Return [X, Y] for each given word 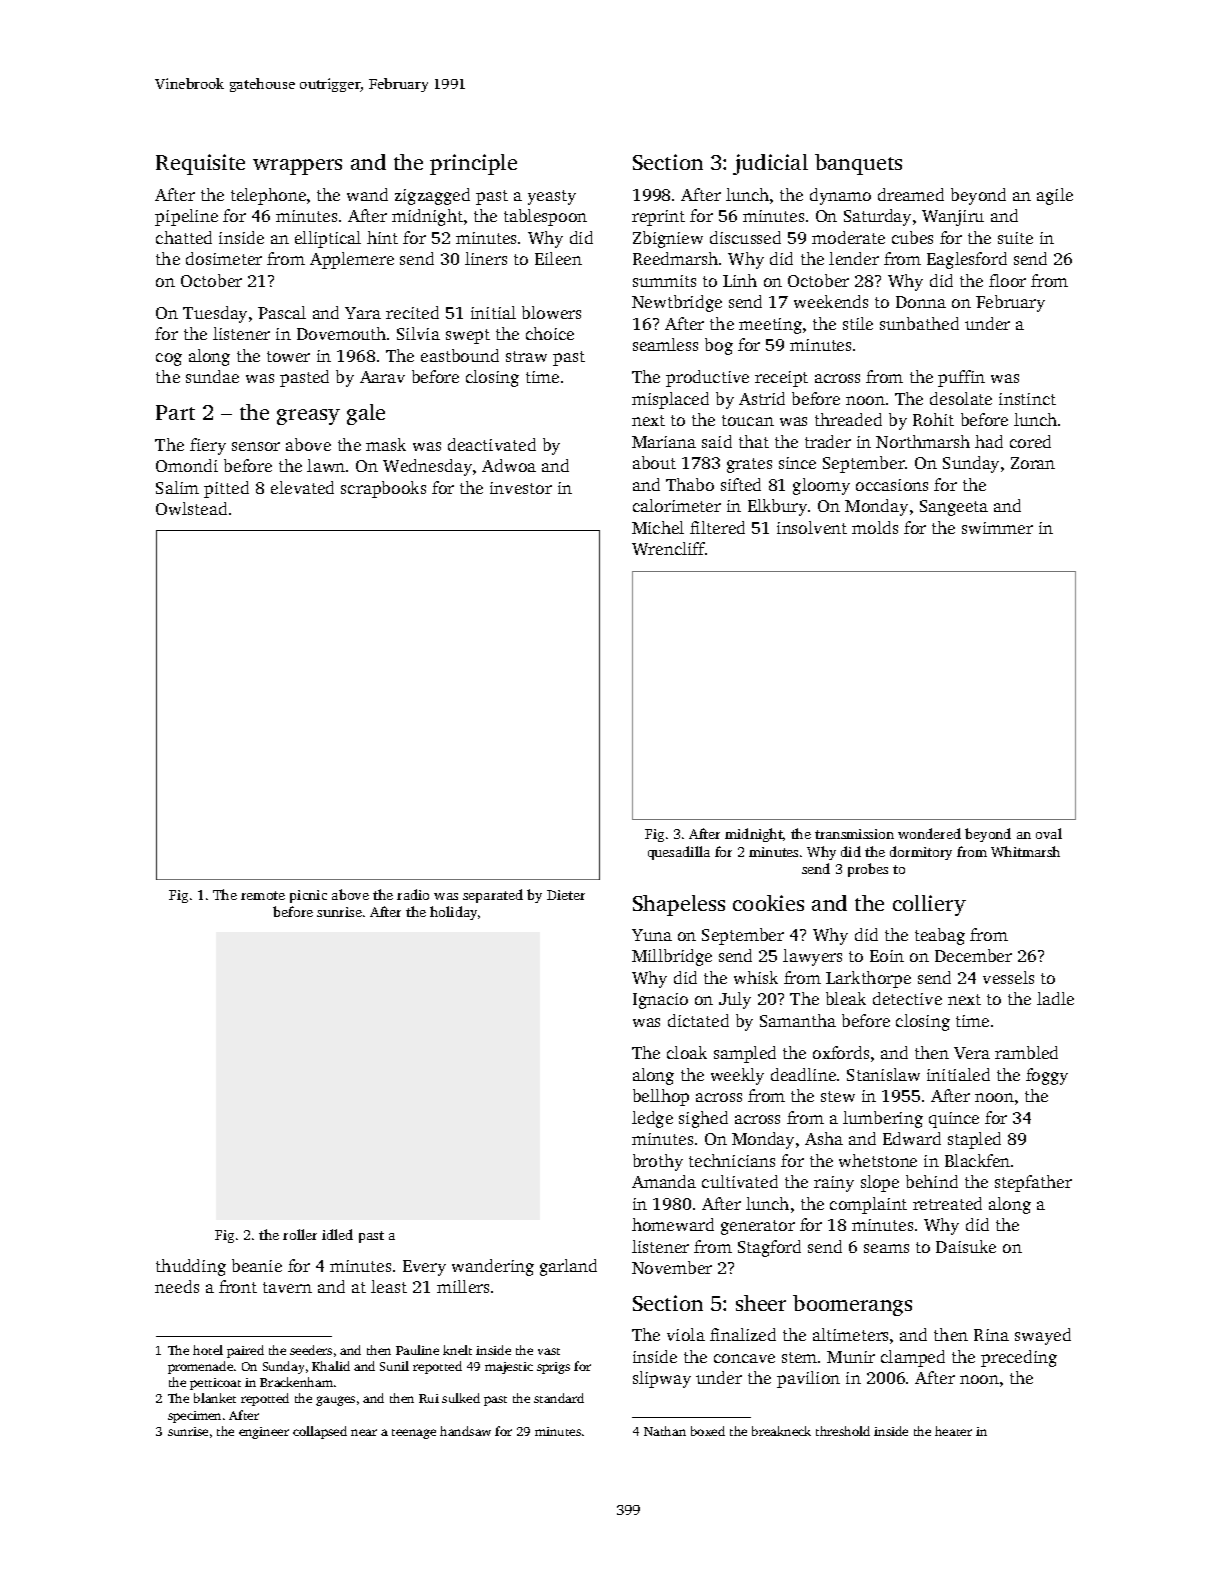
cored [1030, 441]
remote [263, 895]
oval [1049, 833]
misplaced [670, 400]
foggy [1047, 1076]
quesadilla [679, 853]
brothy [658, 1162]
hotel [208, 1350]
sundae [212, 376]
